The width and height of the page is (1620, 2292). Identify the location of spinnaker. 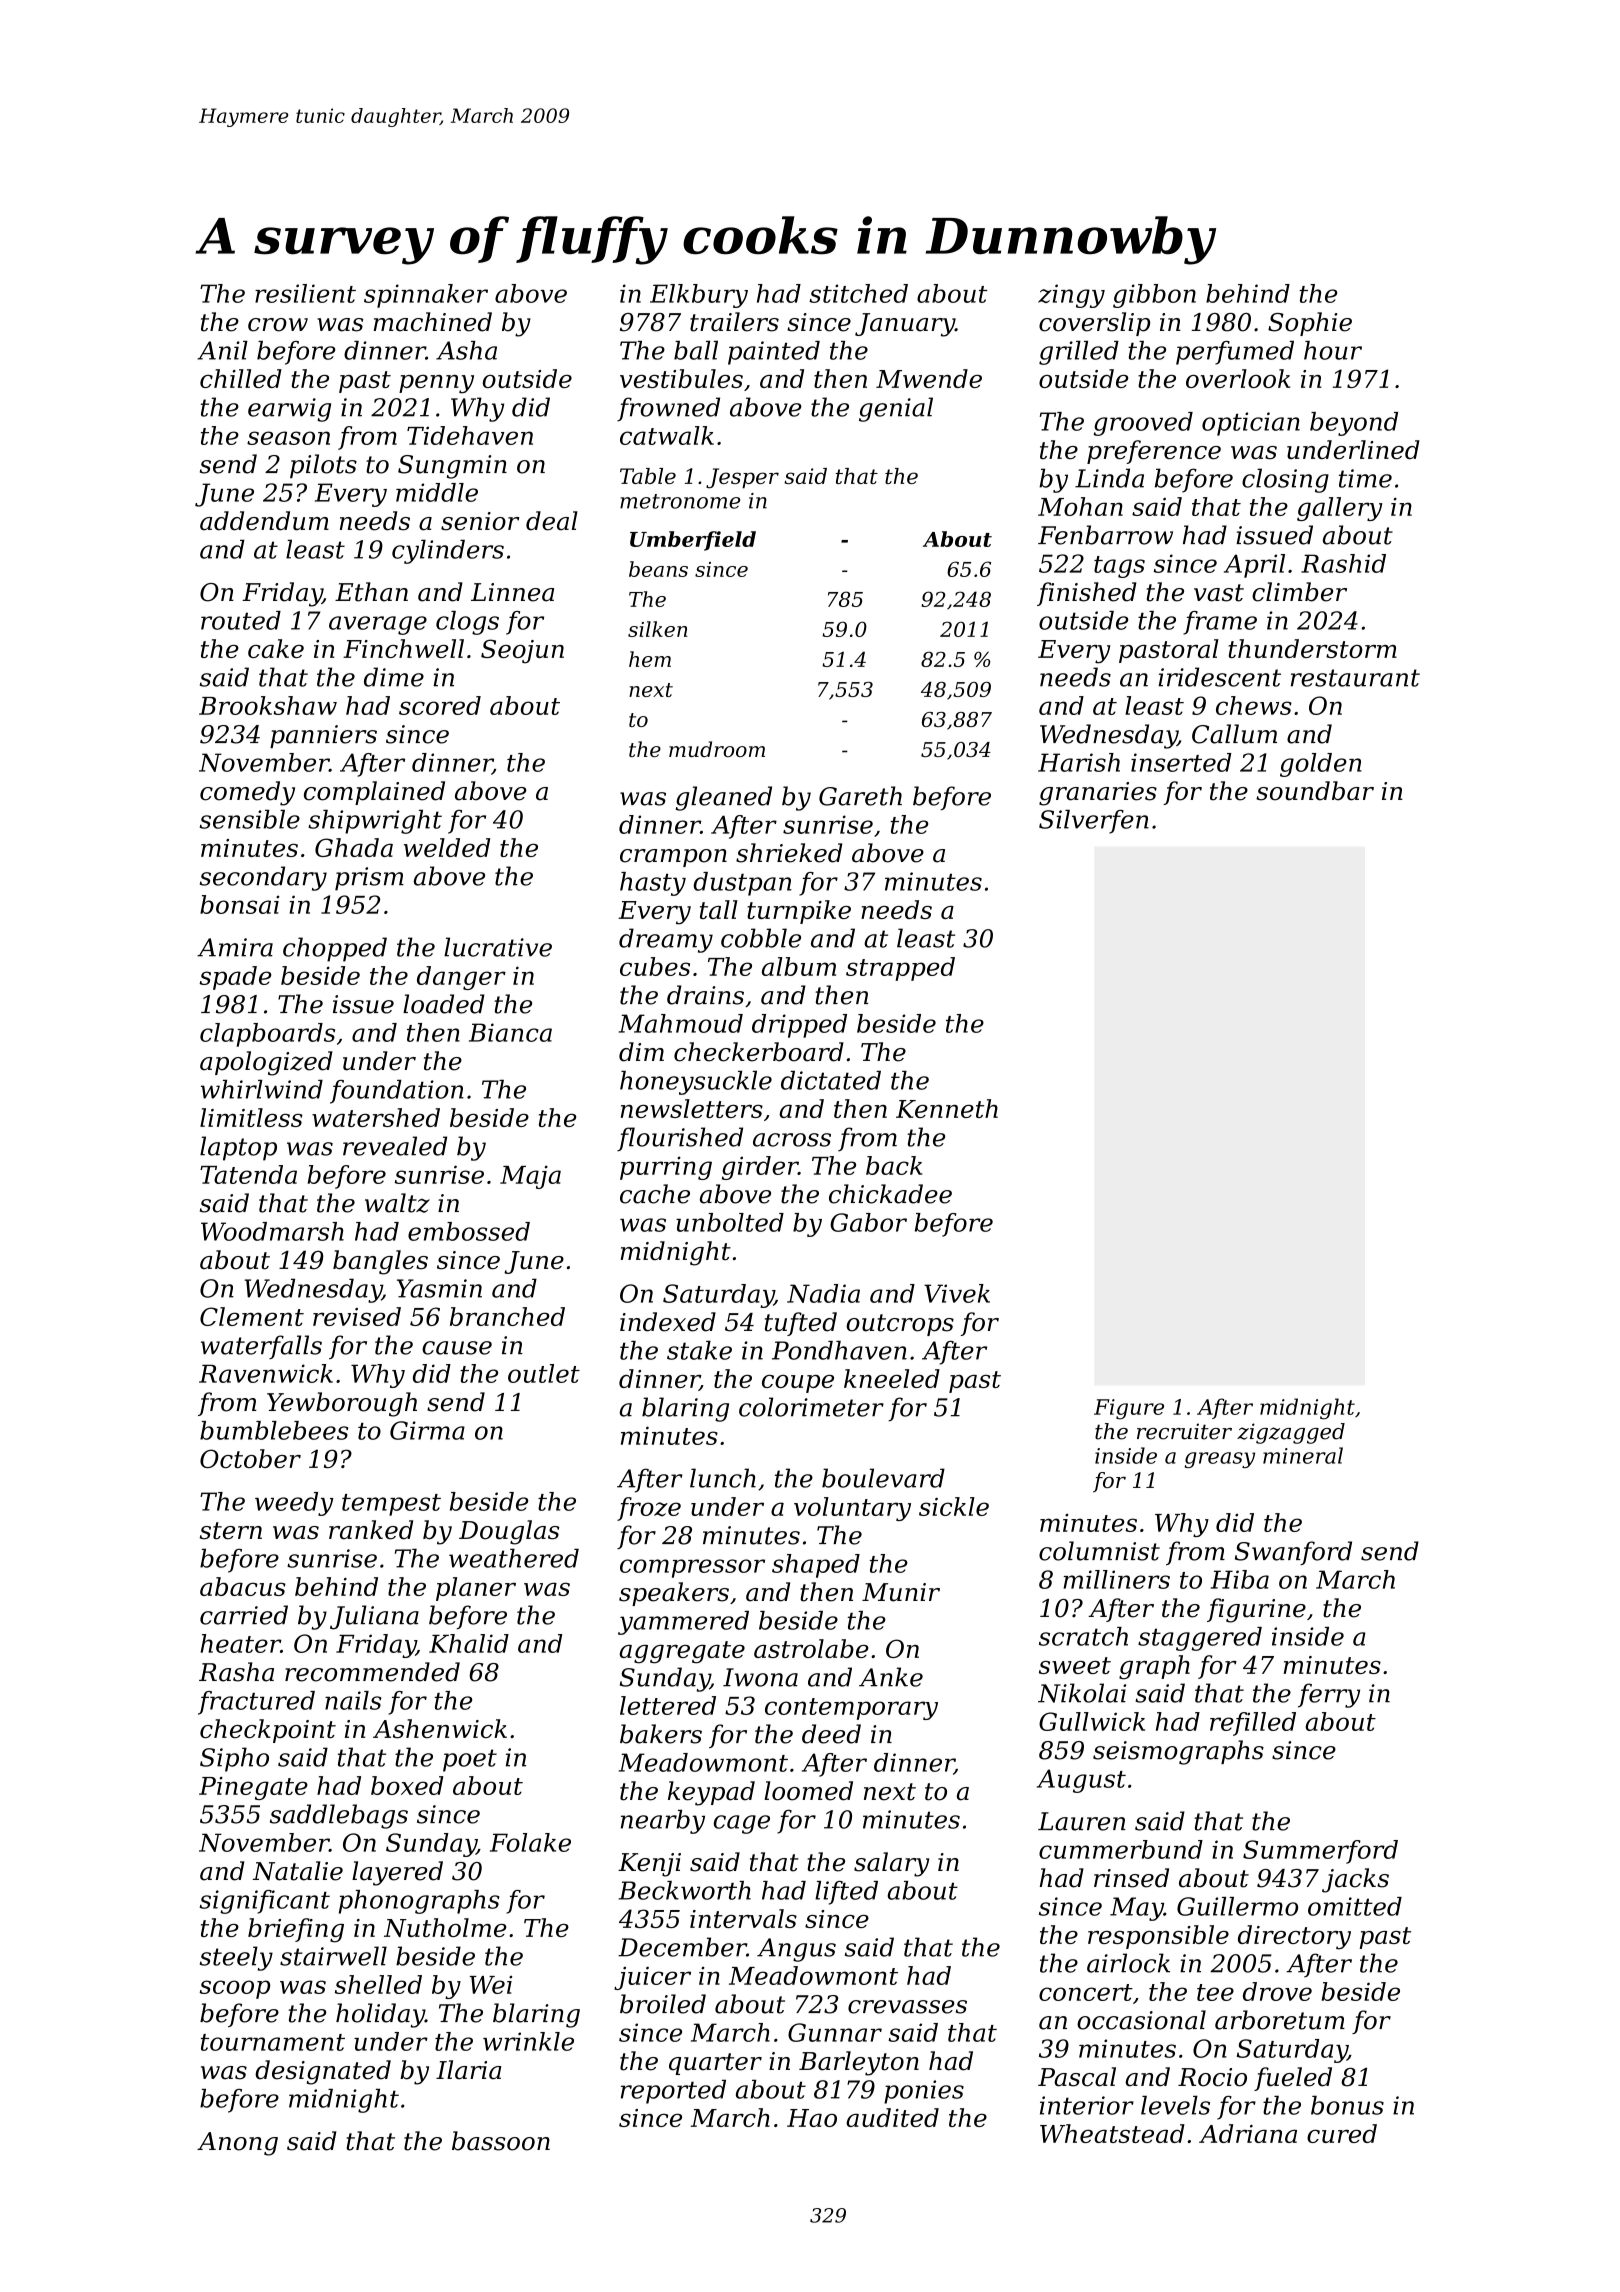
(426, 296).
